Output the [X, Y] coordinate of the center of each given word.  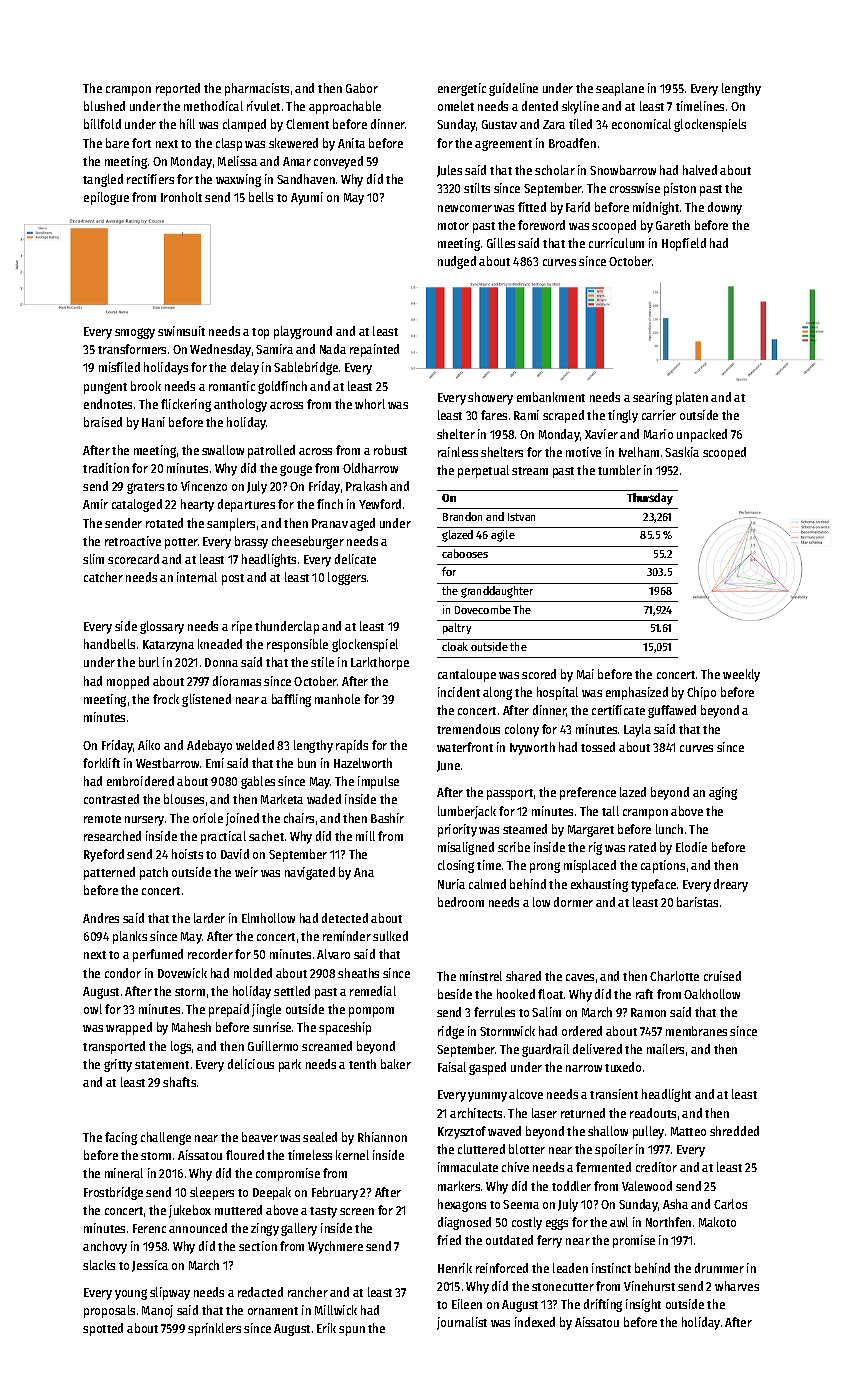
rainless [458, 452]
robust [390, 450]
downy [725, 208]
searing [652, 398]
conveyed [338, 162]
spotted [103, 1329]
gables [258, 782]
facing [121, 1138]
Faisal [452, 1067]
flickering [186, 405]
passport [510, 794]
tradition [106, 468]
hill [187, 124]
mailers [665, 1049]
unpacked [702, 435]
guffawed [672, 711]
